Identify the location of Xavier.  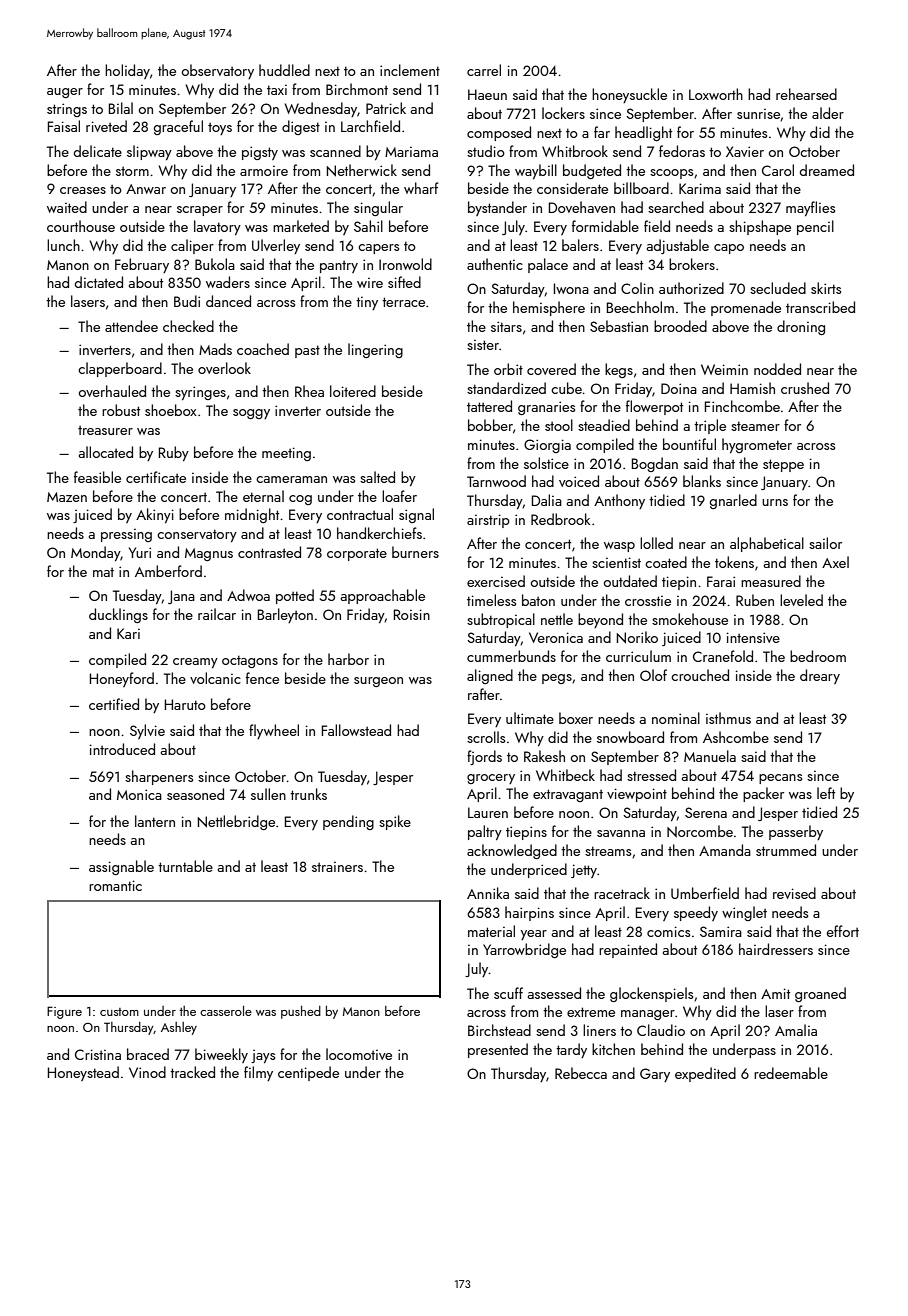
(745, 151).
